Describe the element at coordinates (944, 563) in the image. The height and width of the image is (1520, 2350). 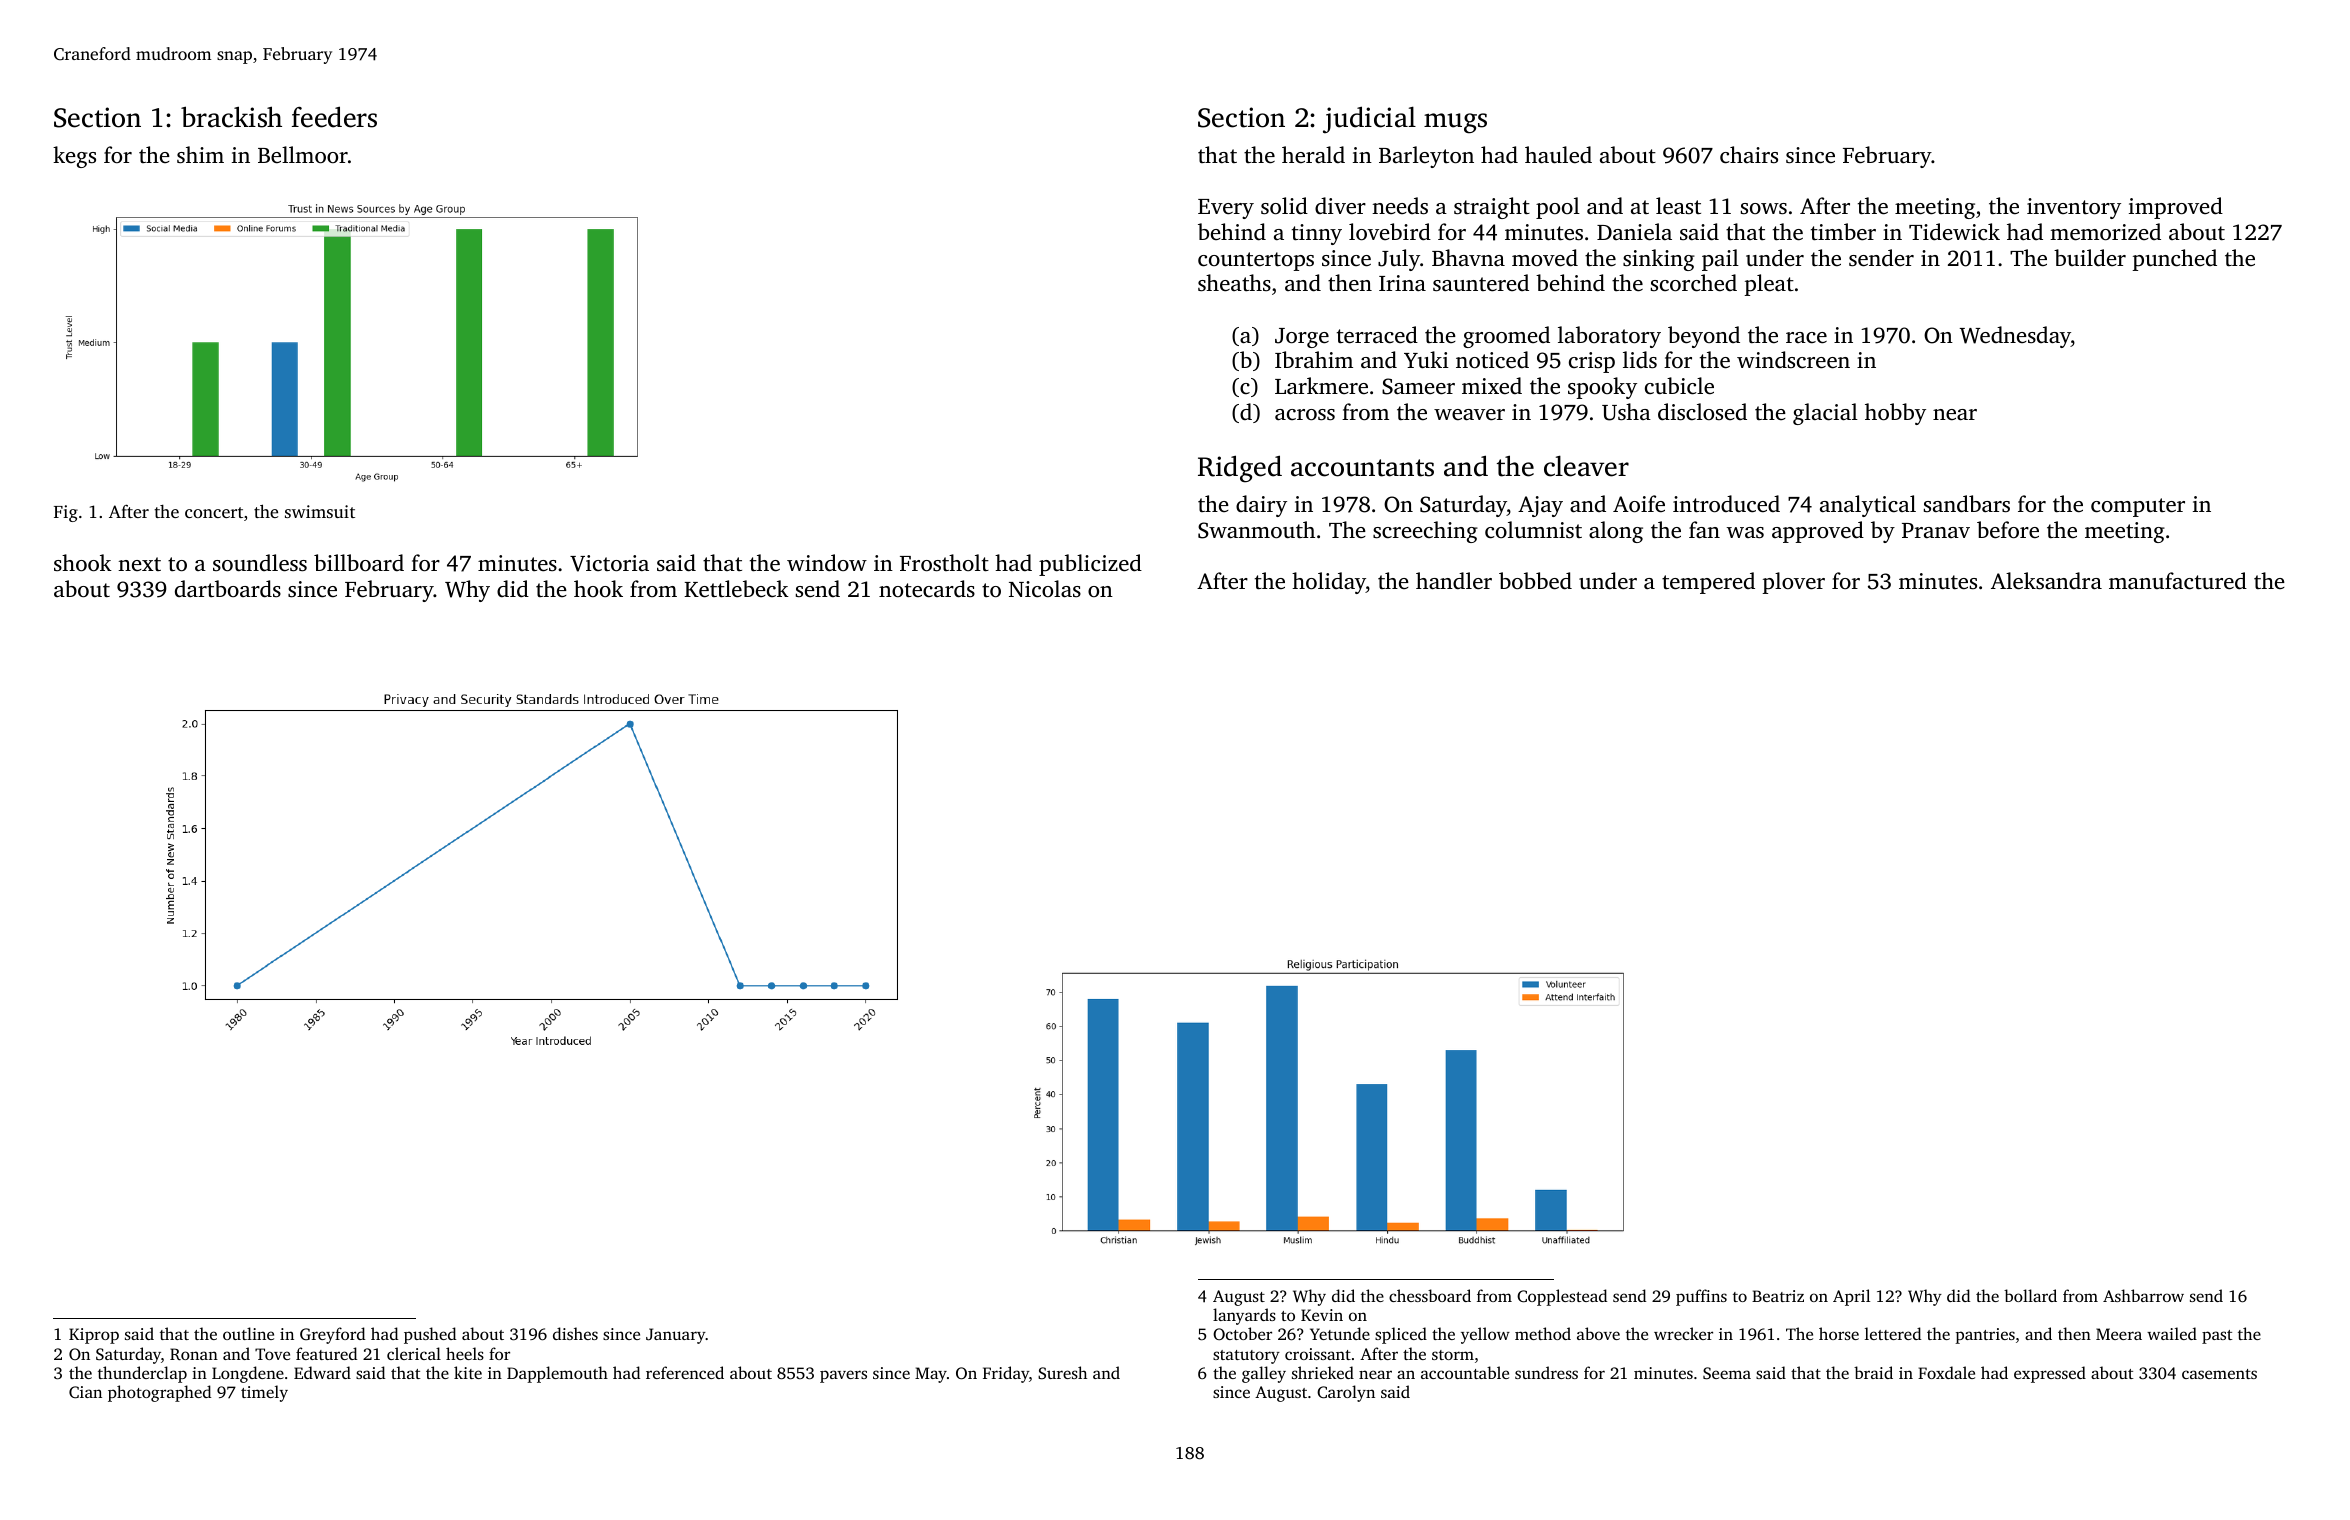
I see `Frostholt` at that location.
